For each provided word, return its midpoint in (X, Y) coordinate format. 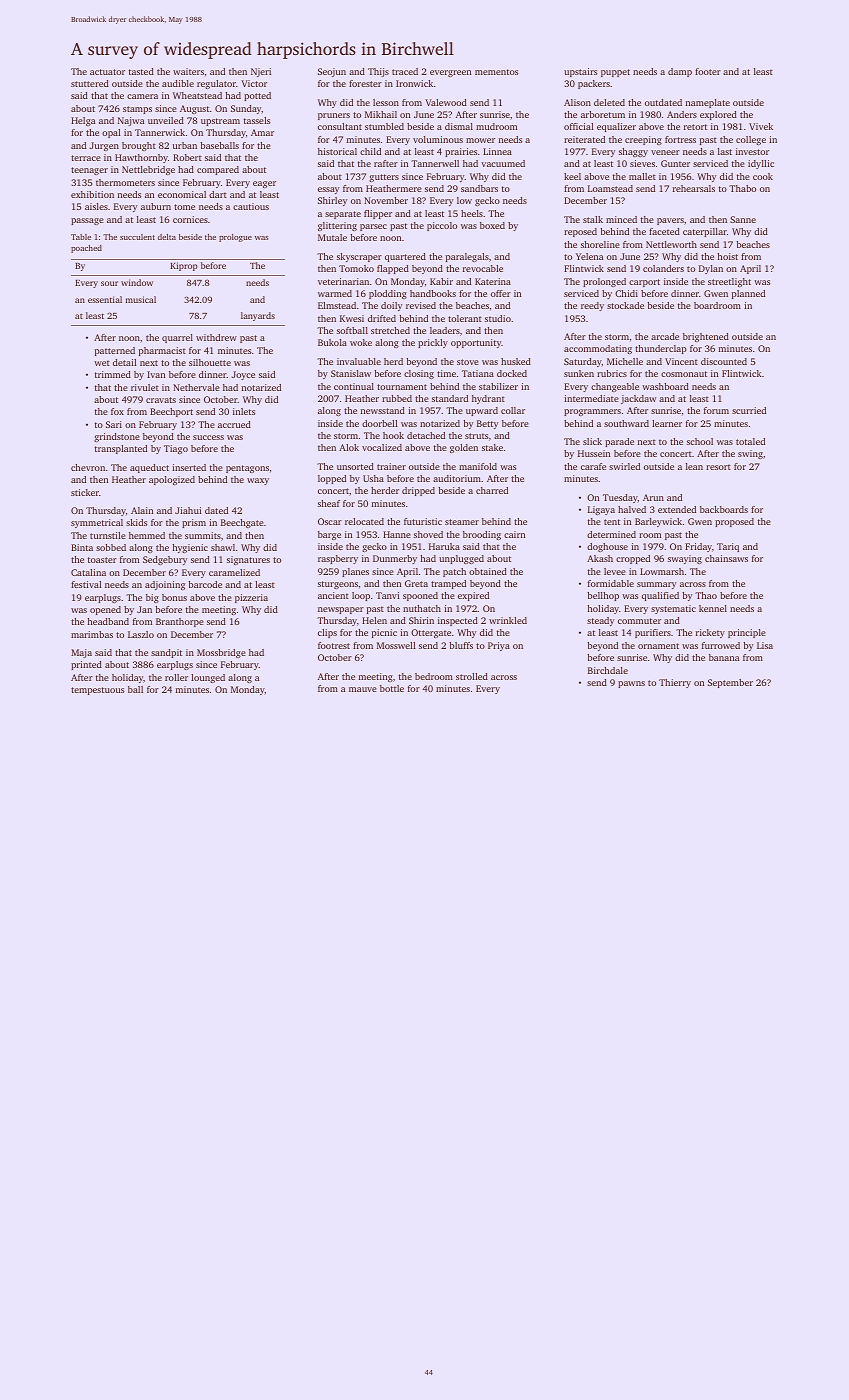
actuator (107, 72)
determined (611, 534)
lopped (332, 479)
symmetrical (97, 523)
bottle (392, 688)
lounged (208, 678)
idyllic (761, 164)
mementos (496, 72)
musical (141, 299)
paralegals (467, 257)
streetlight (729, 282)
